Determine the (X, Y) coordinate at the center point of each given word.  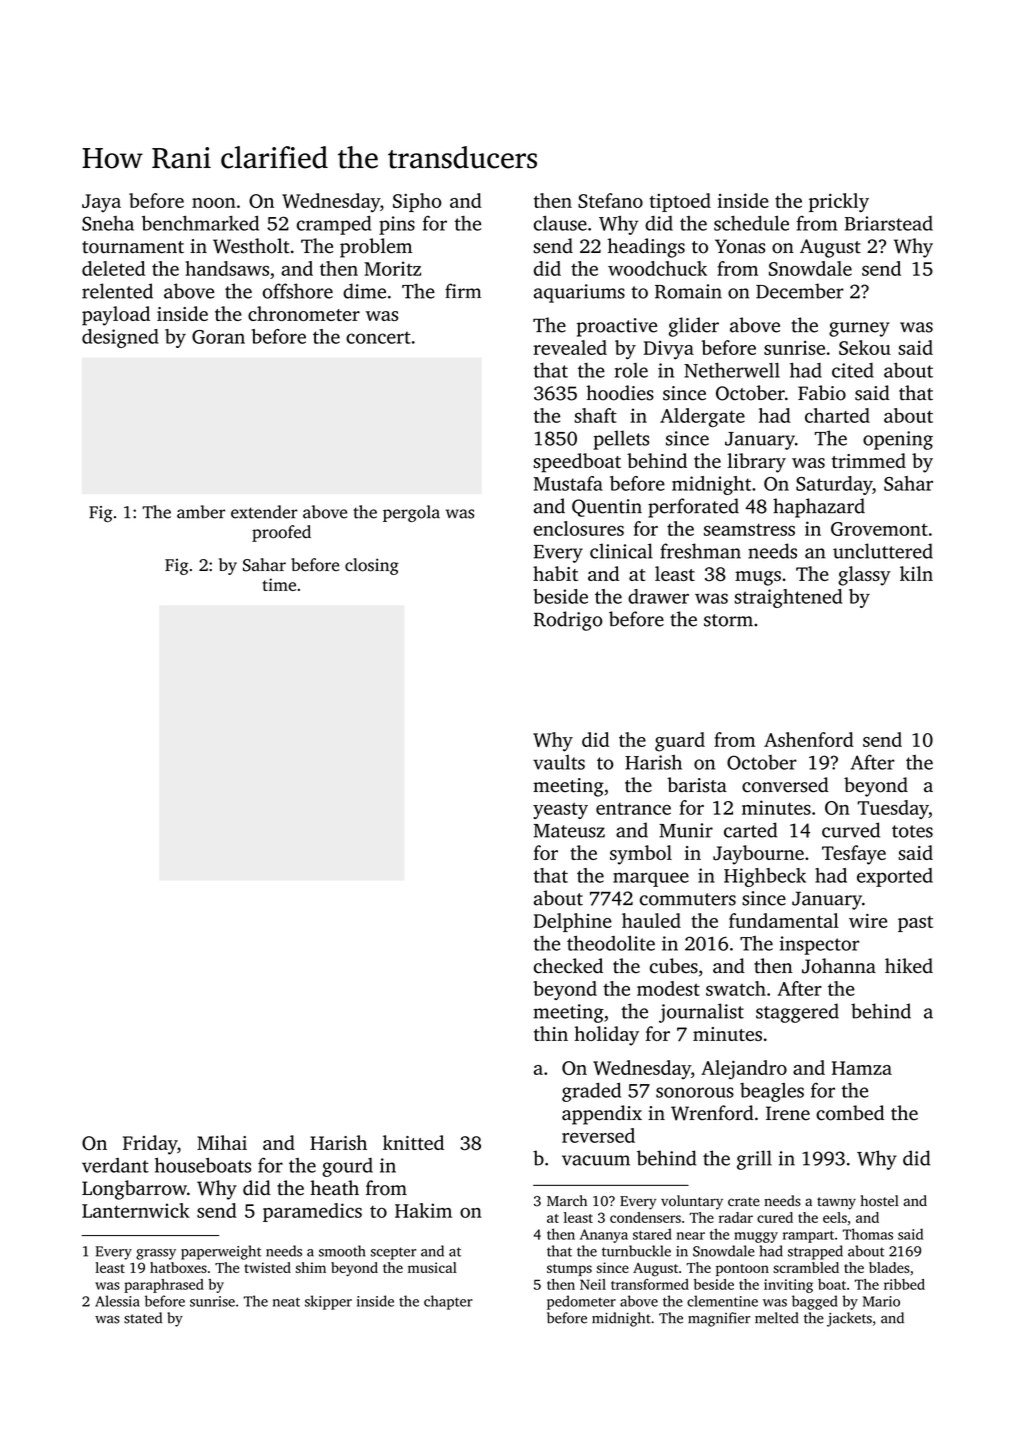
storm (728, 620)
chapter (448, 1302)
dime (364, 291)
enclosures (579, 528)
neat (286, 1302)
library (756, 463)
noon (214, 203)
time (279, 584)
